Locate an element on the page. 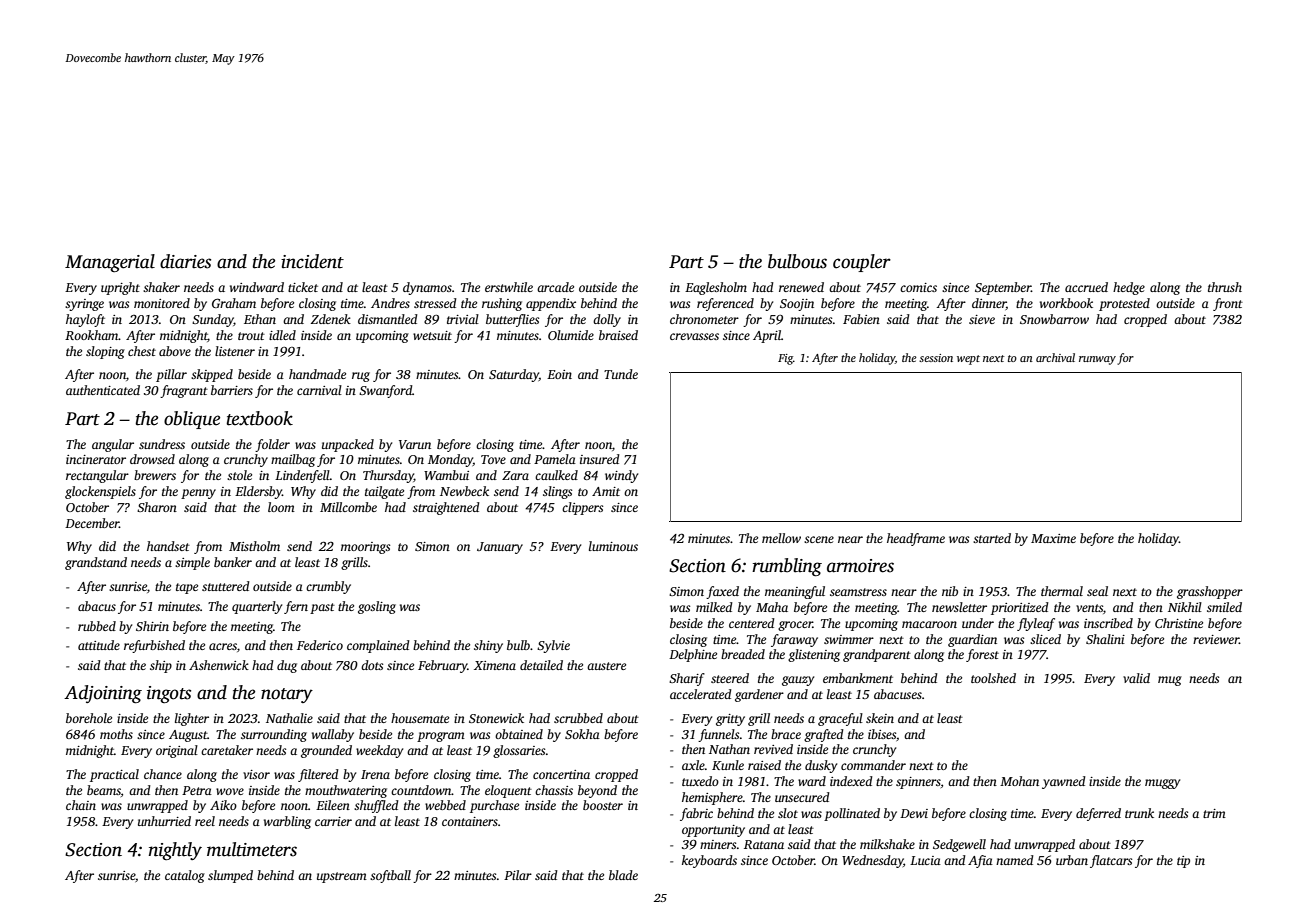  coupler is located at coordinates (862, 263).
